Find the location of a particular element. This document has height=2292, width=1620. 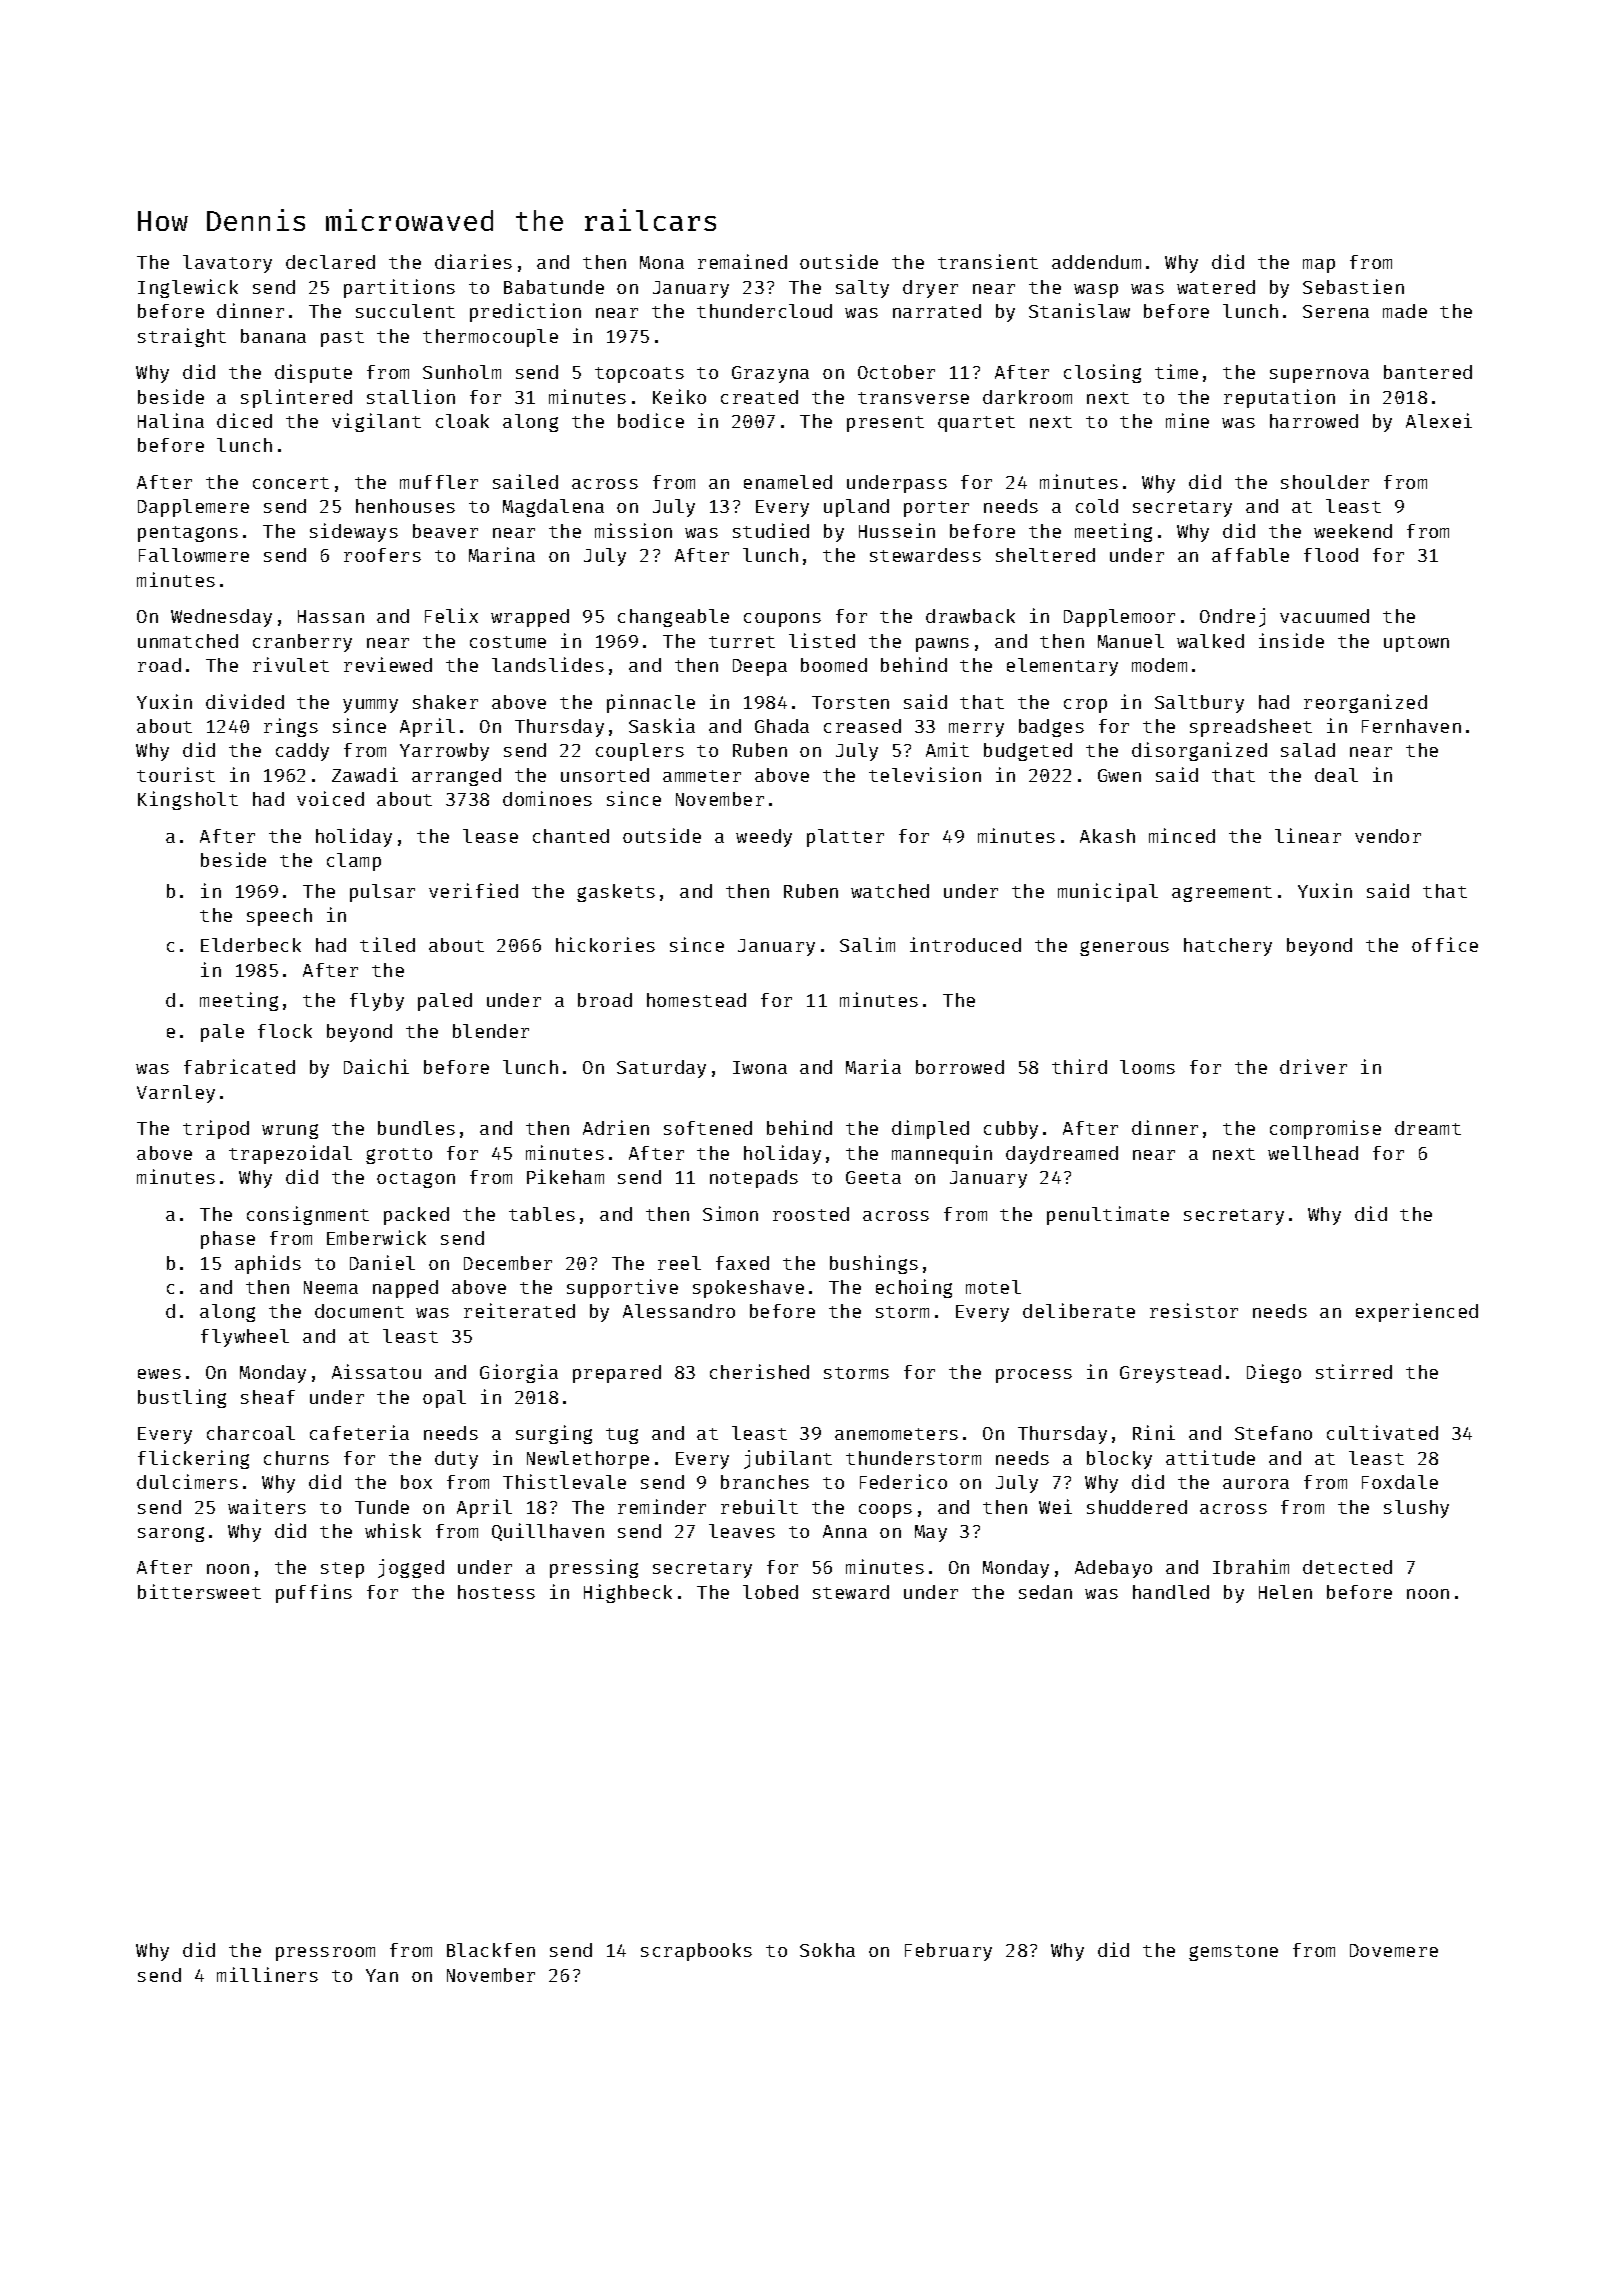

December is located at coordinates (508, 1263).
